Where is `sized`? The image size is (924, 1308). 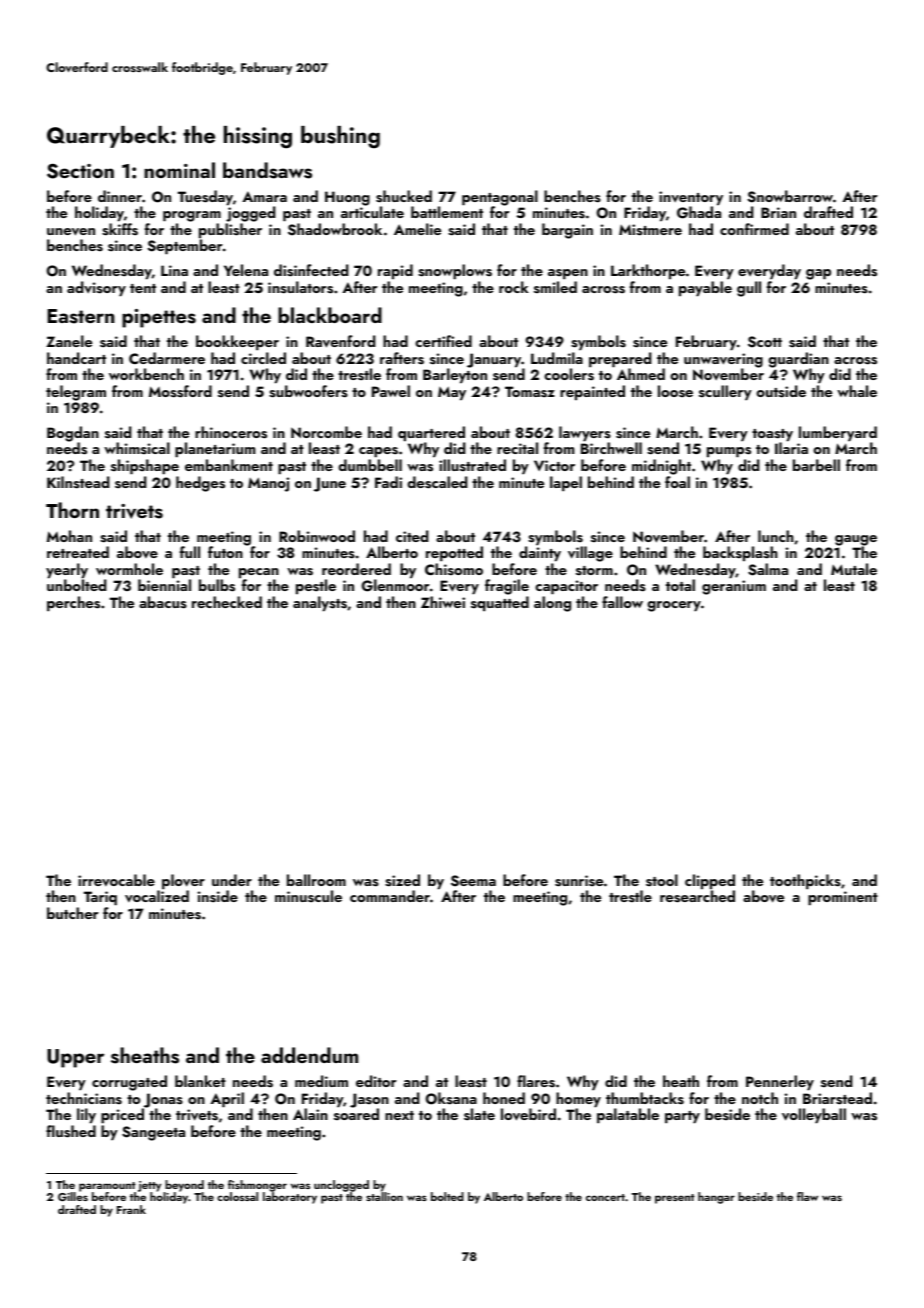
sized is located at coordinates (402, 880).
